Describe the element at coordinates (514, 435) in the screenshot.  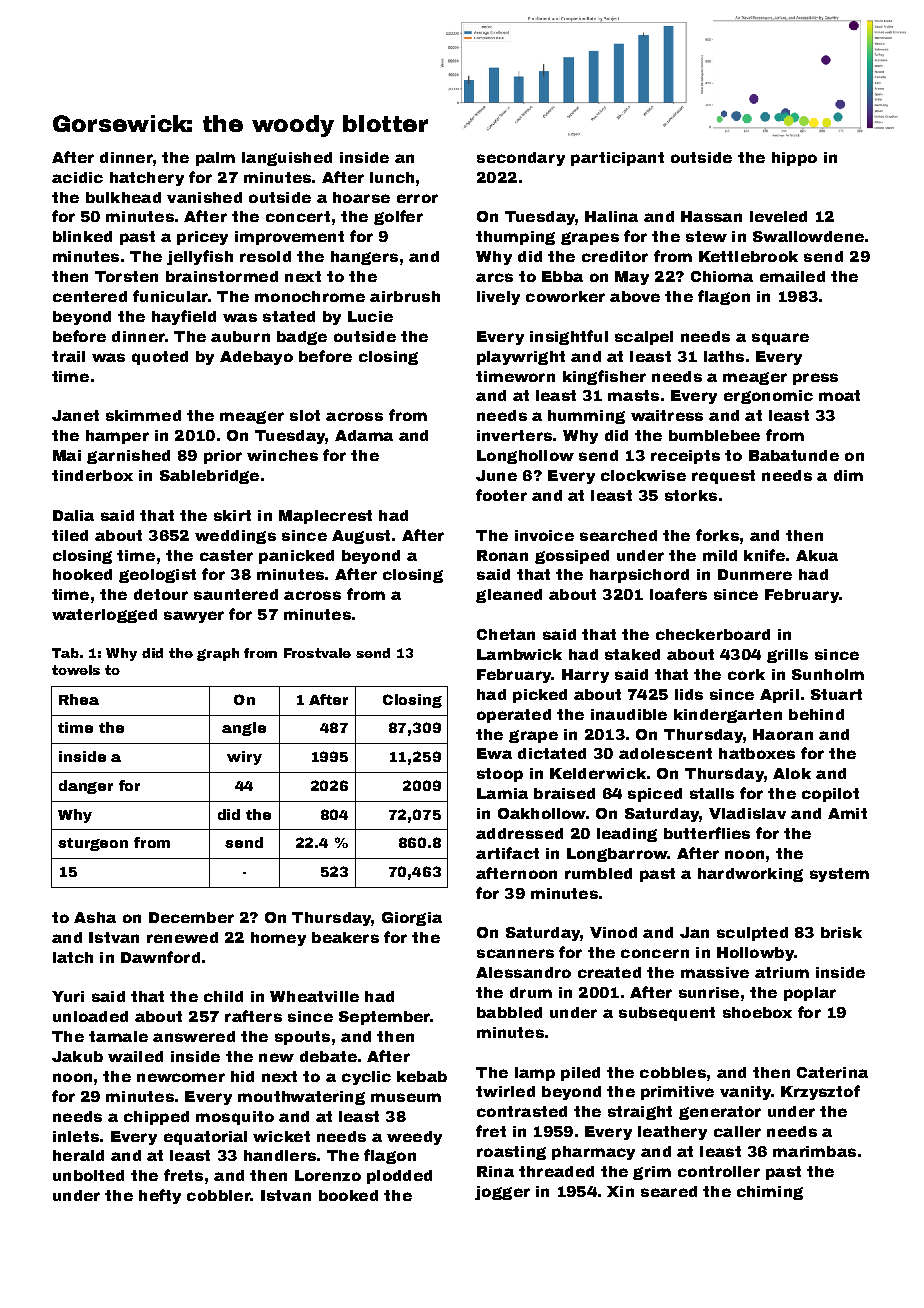
I see `inverters` at that location.
